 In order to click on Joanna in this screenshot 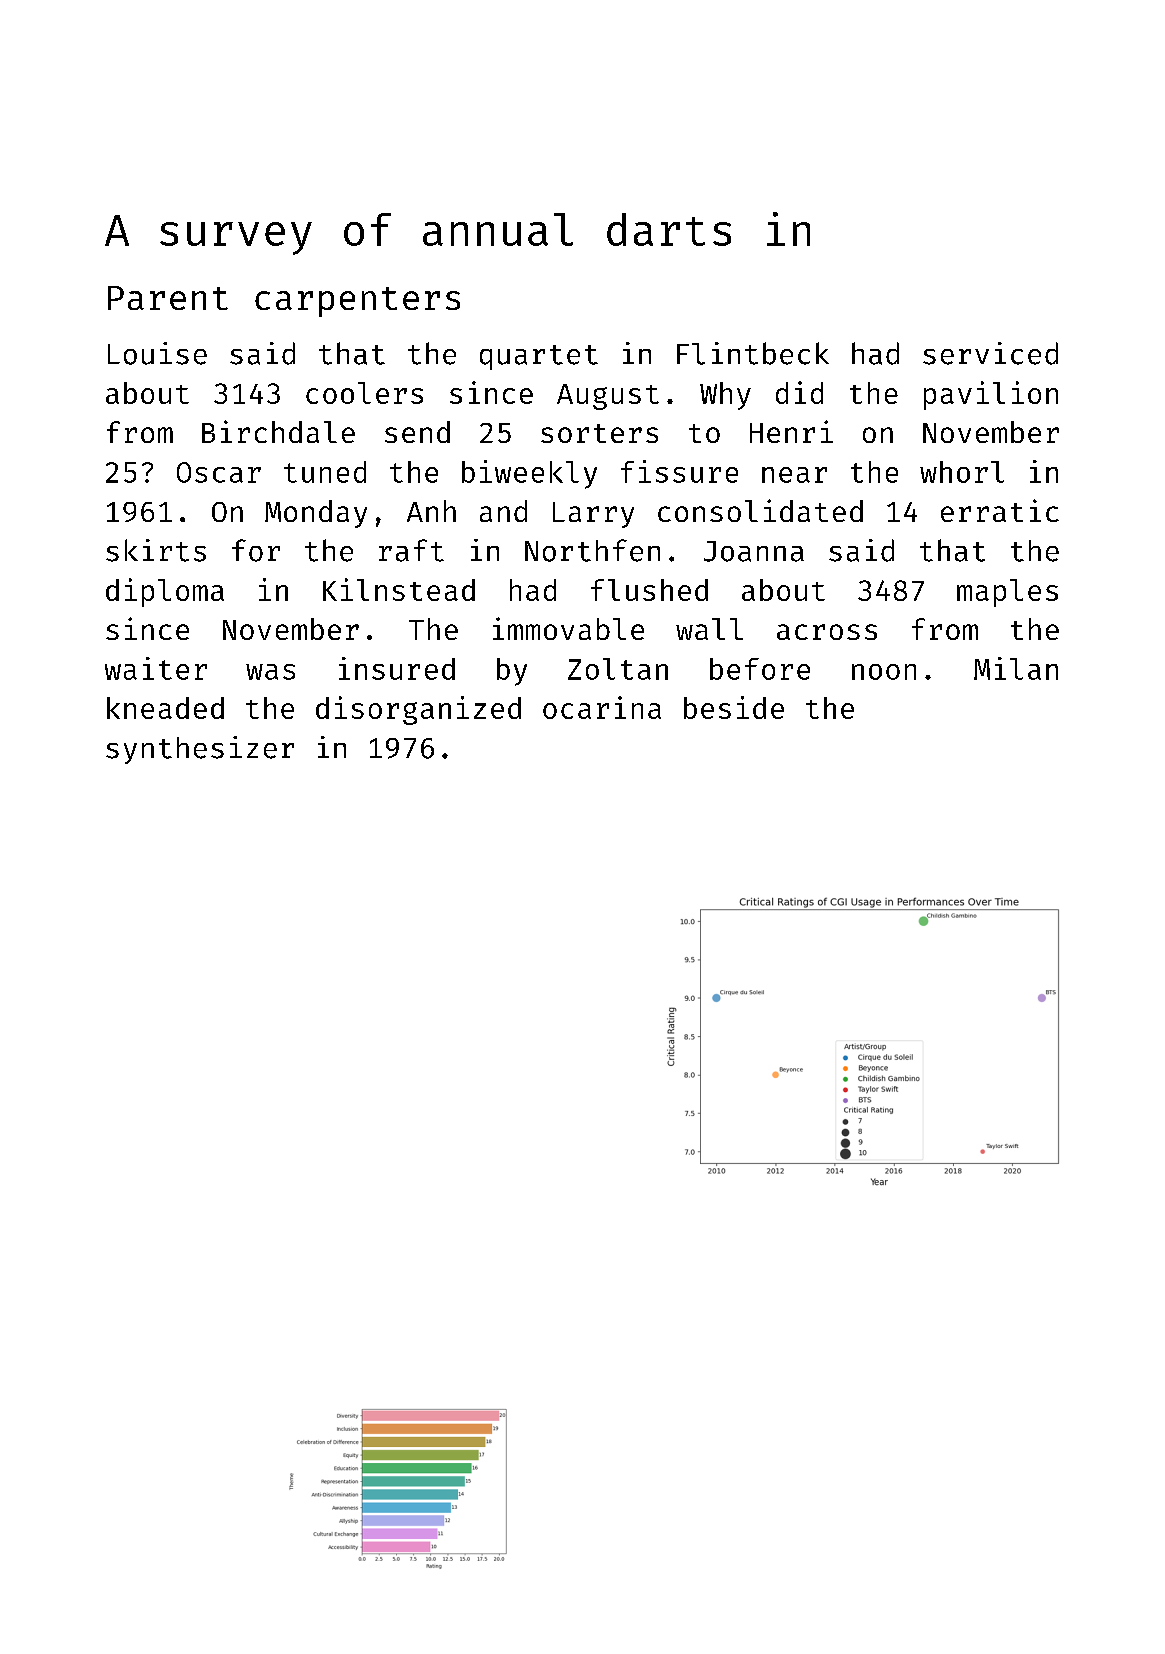, I will do `click(754, 551)`.
